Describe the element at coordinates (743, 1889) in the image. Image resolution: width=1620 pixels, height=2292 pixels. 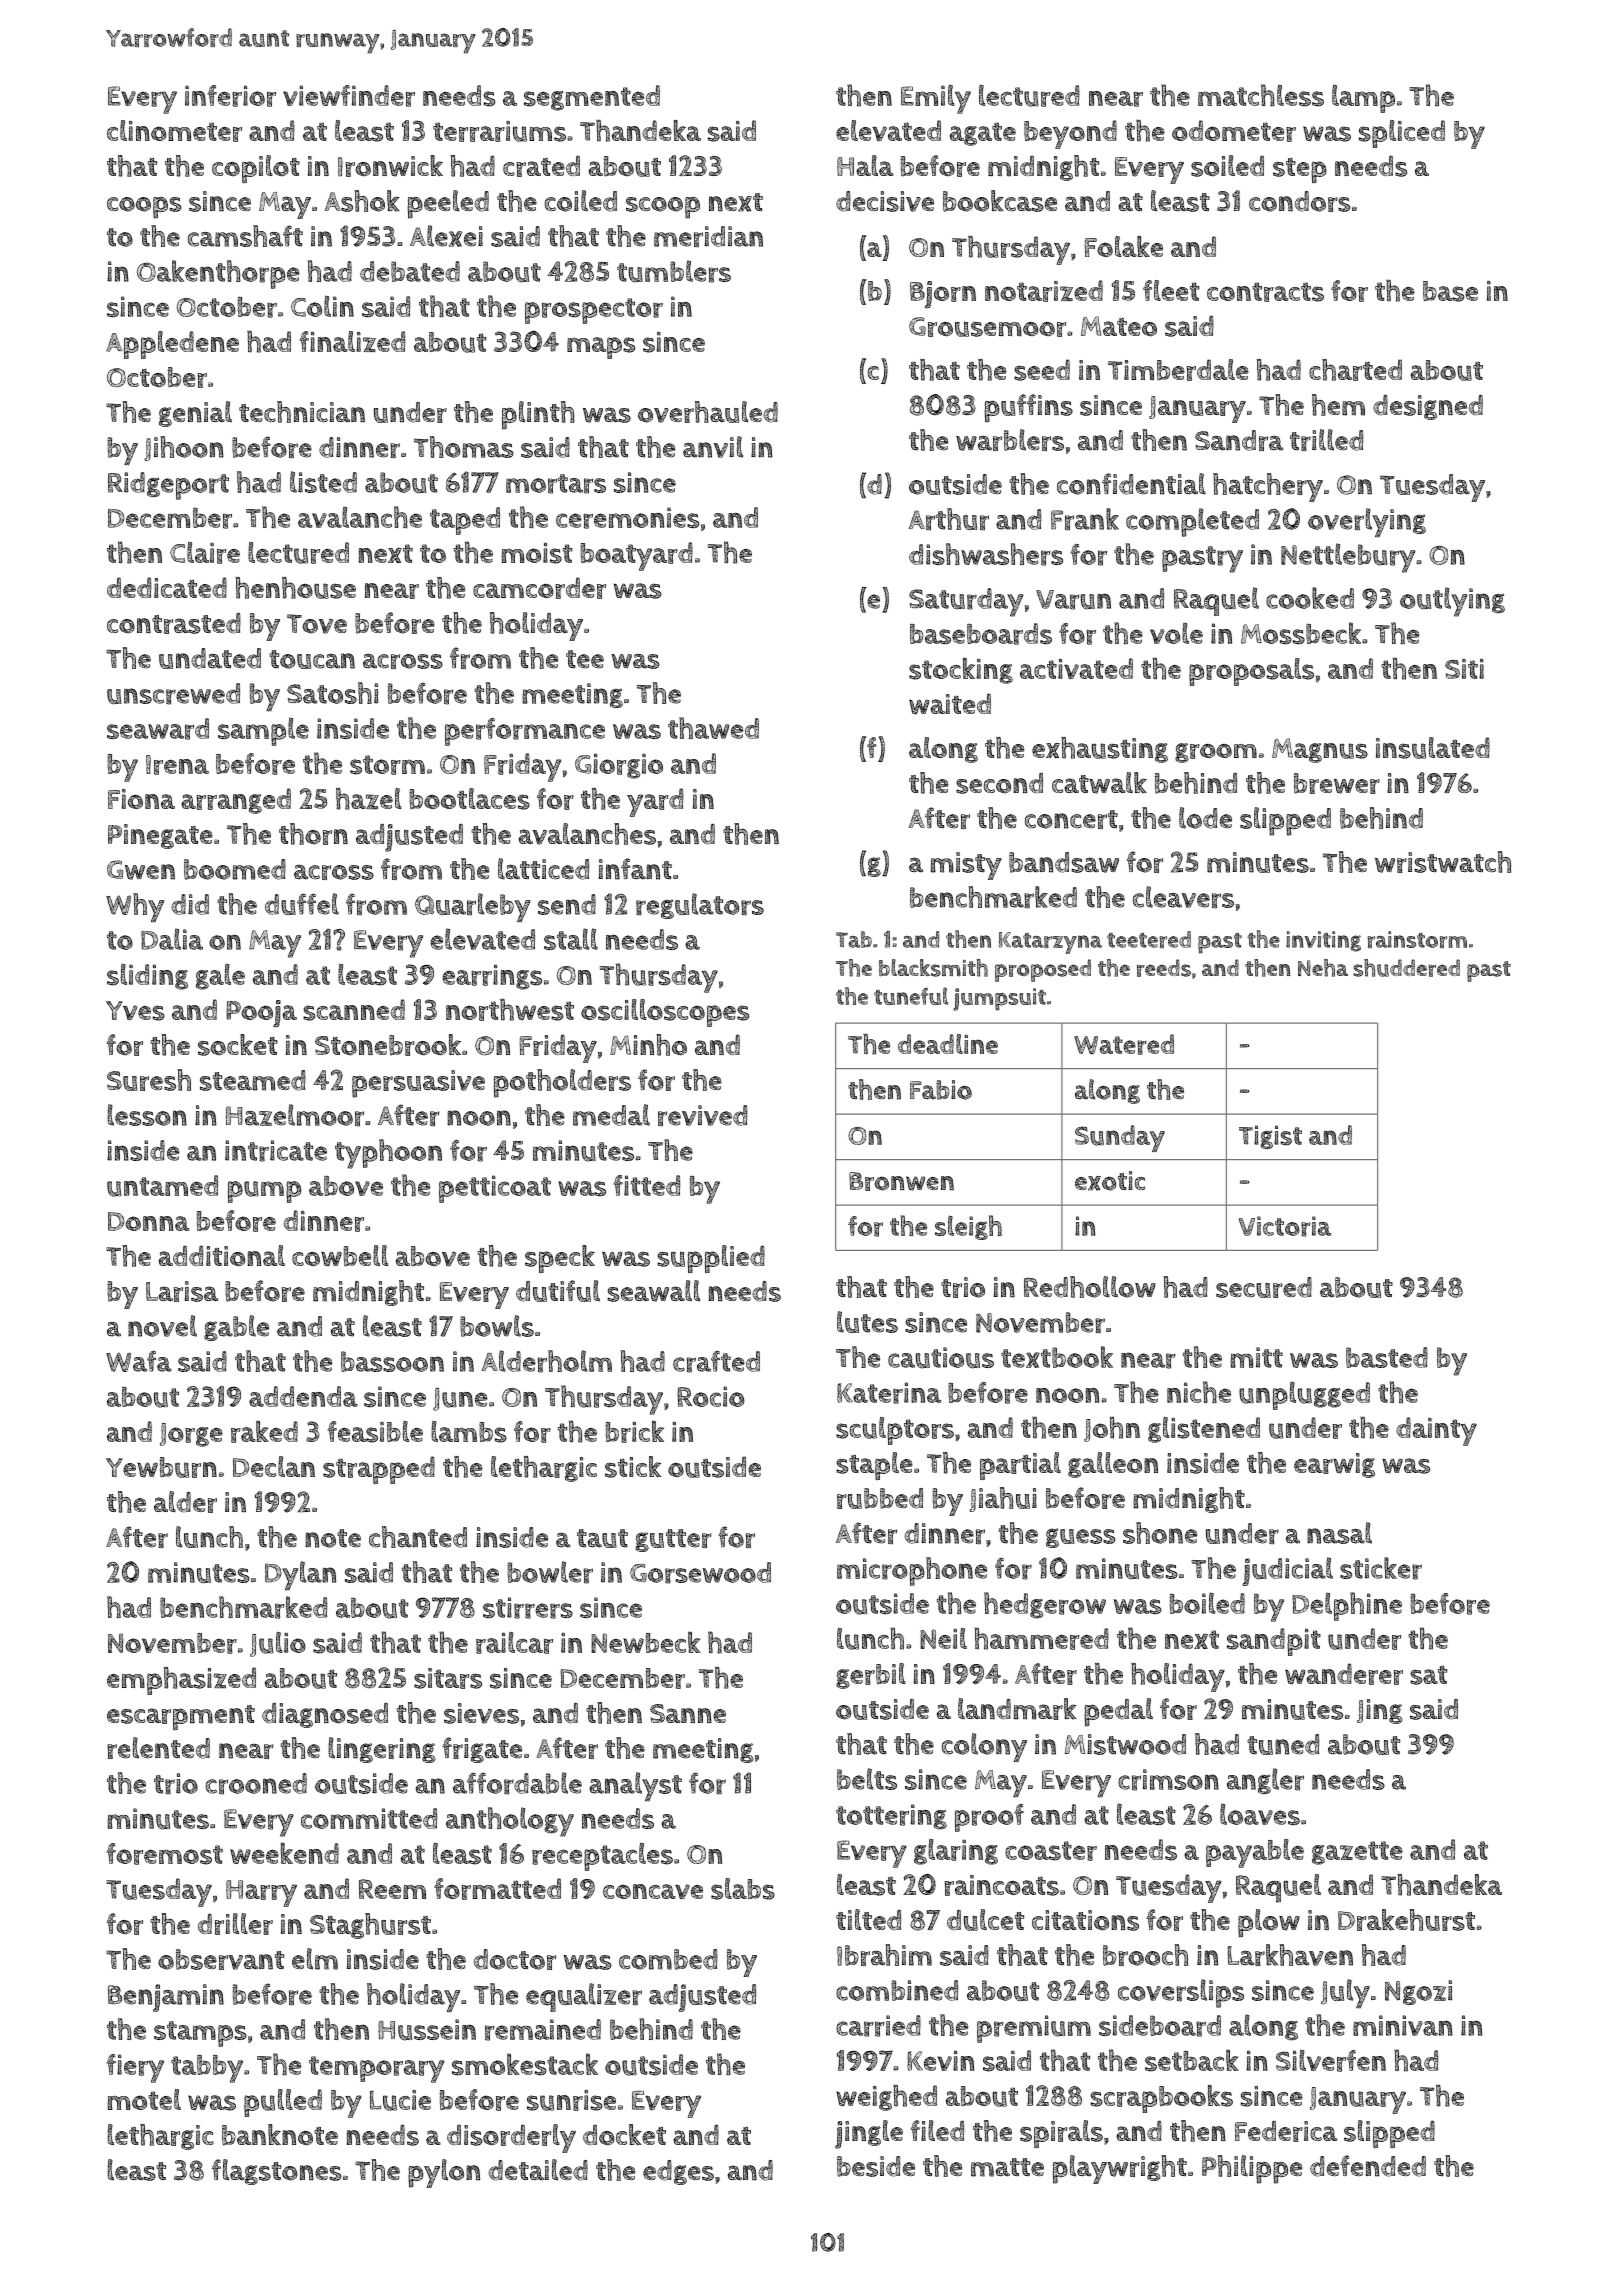
I see `slabs` at that location.
